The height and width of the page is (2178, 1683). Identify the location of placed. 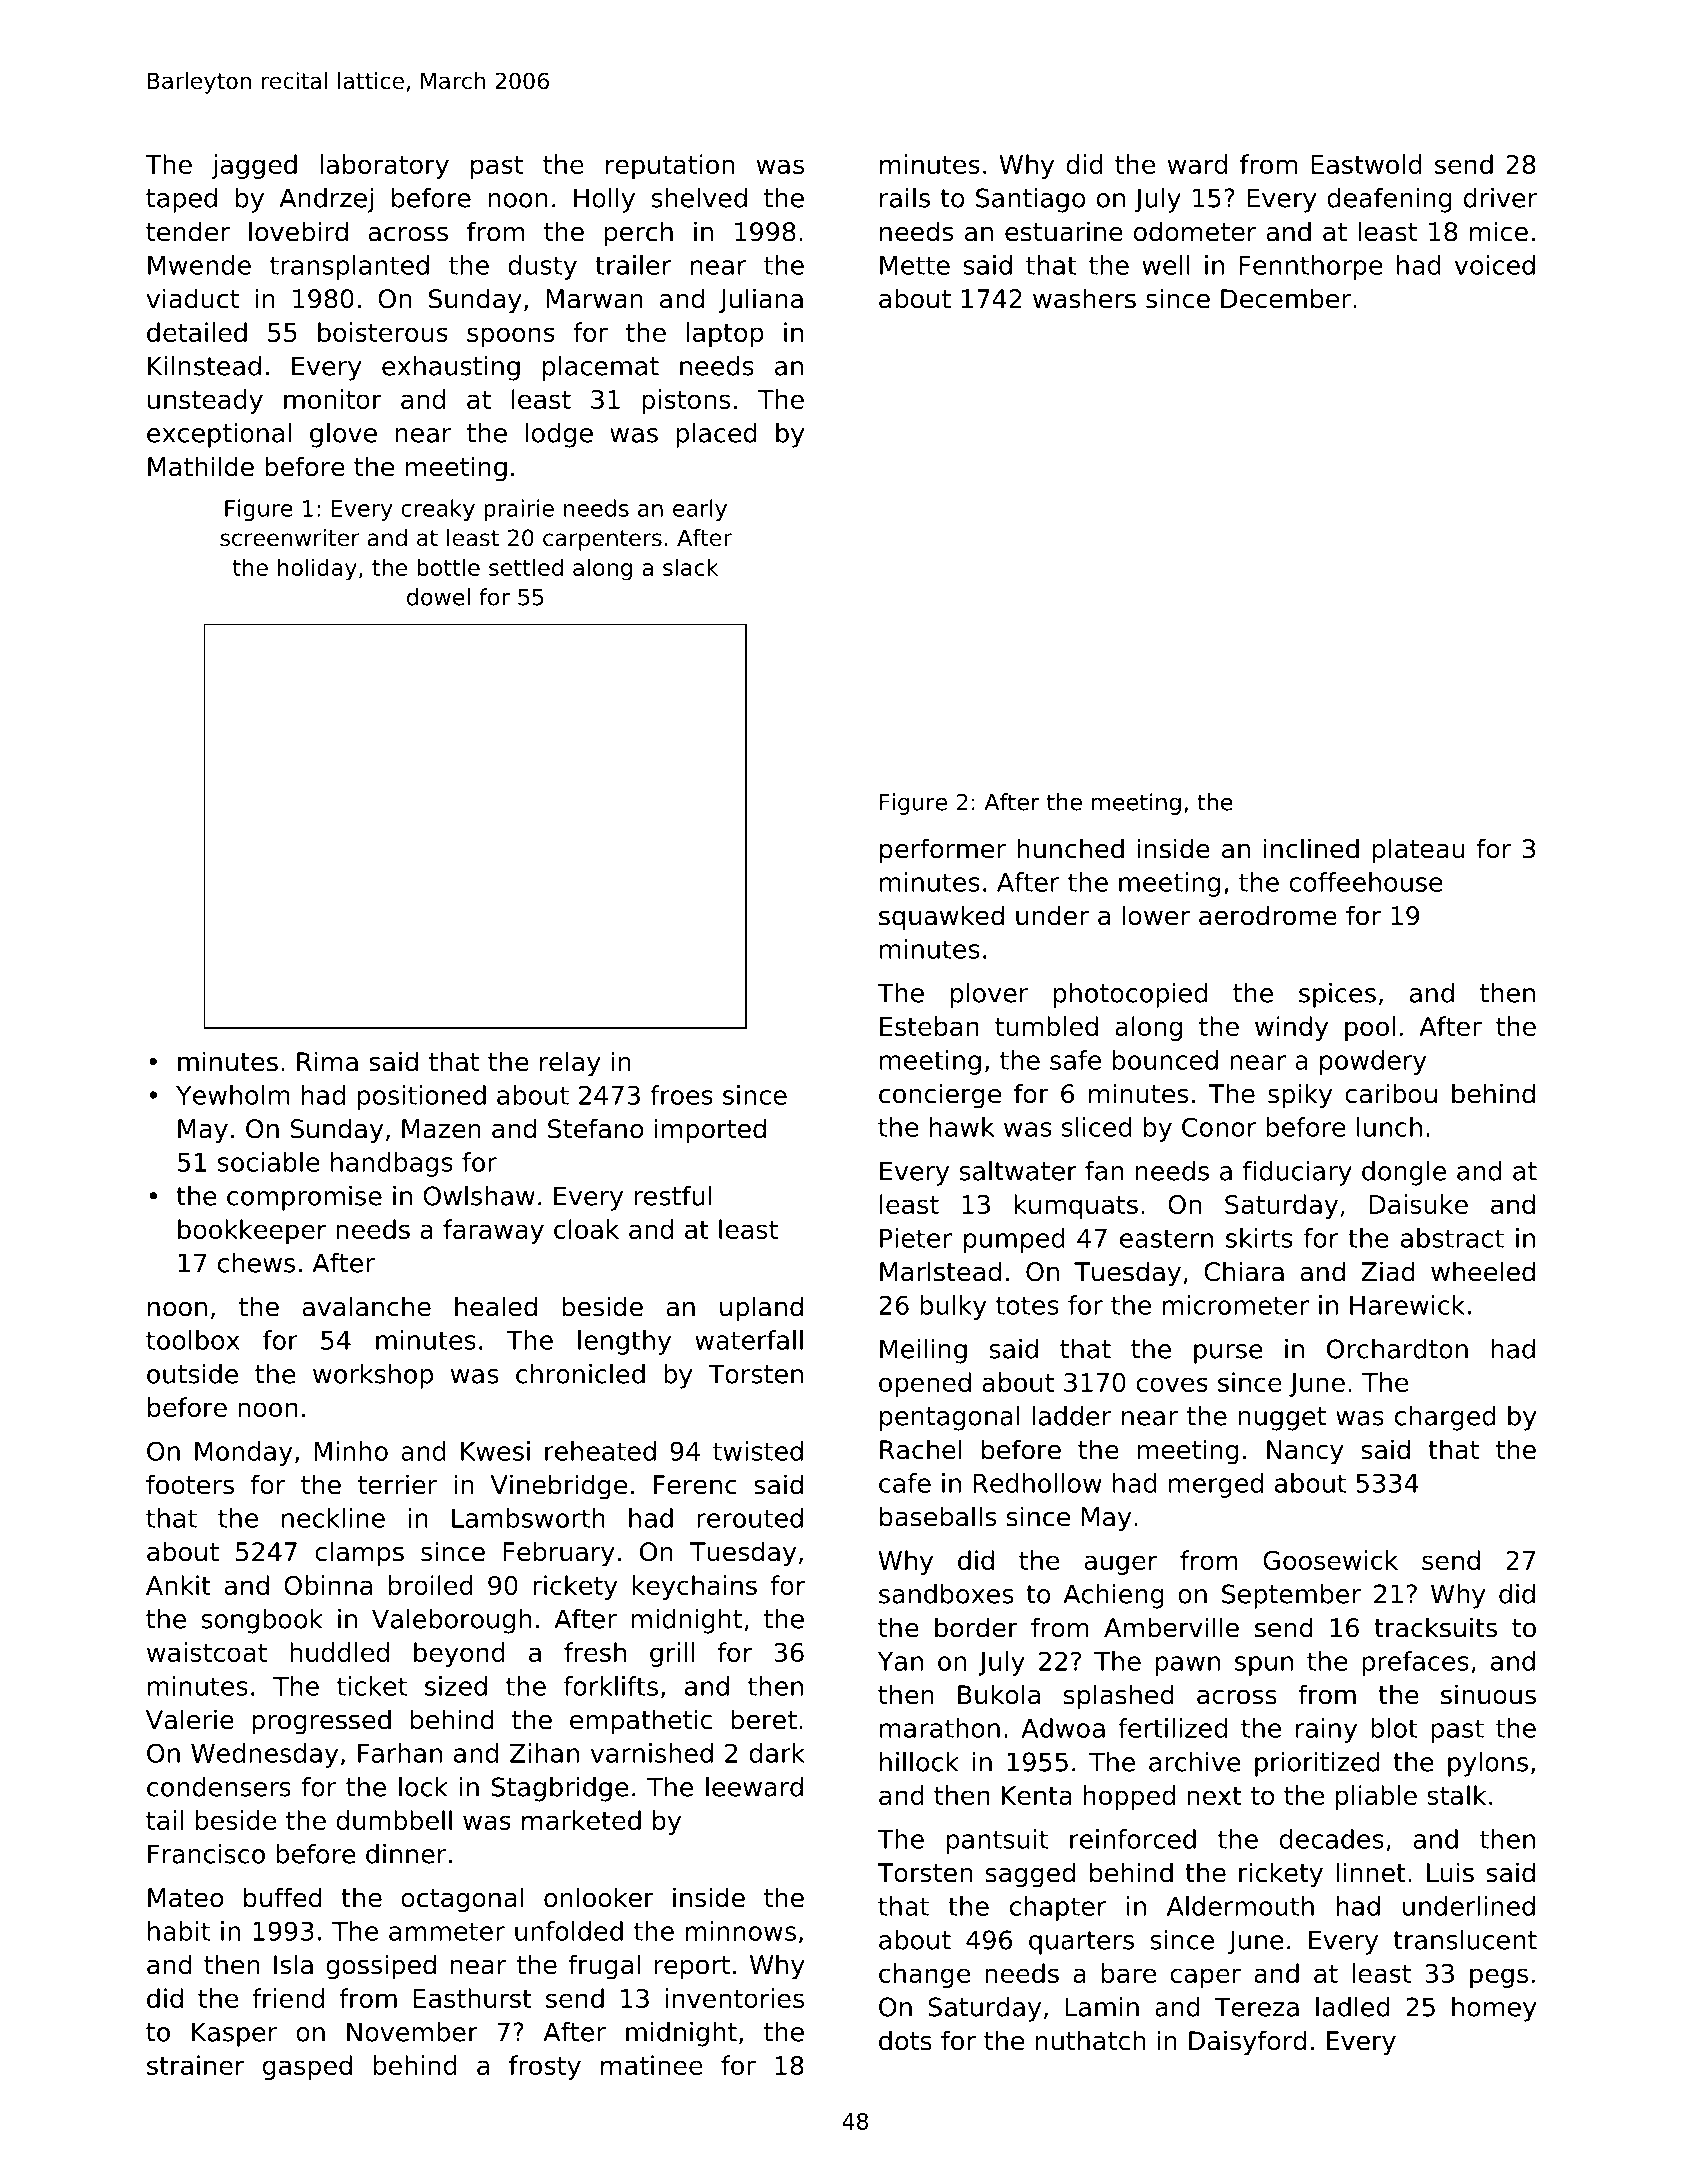
(716, 435).
